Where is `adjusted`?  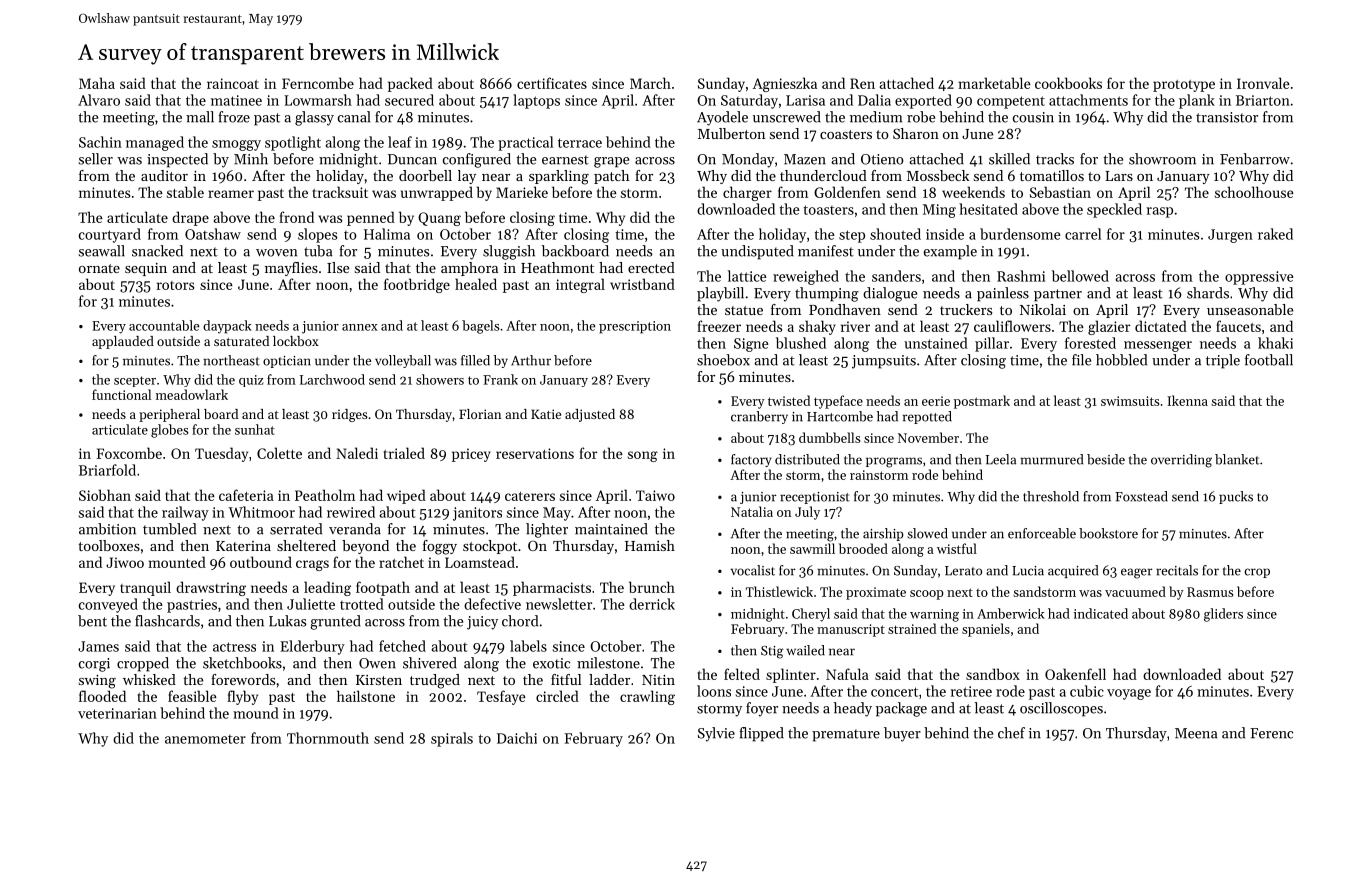
adjusted is located at coordinates (590, 415).
